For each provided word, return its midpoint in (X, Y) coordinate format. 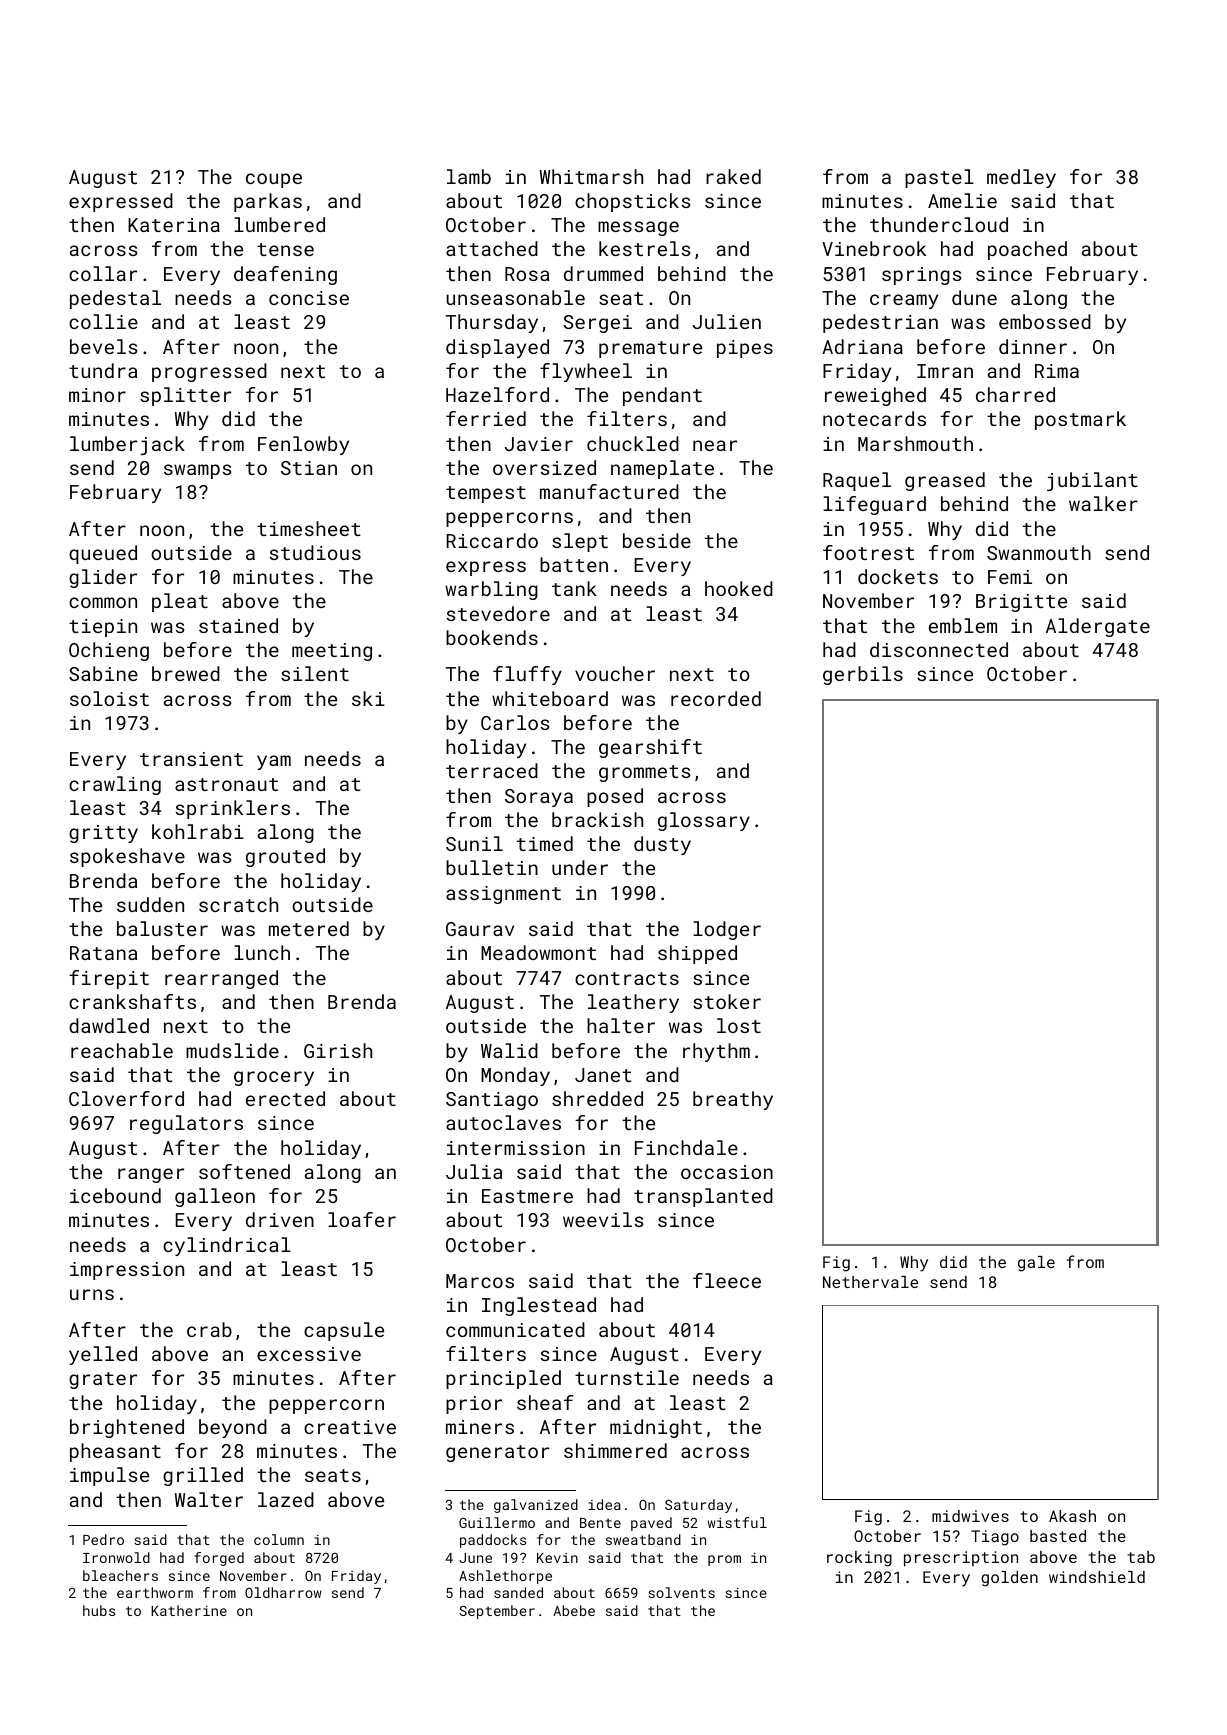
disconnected (939, 649)
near (715, 445)
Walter (209, 1499)
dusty (662, 845)
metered (309, 928)
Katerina (174, 225)
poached (1027, 250)
